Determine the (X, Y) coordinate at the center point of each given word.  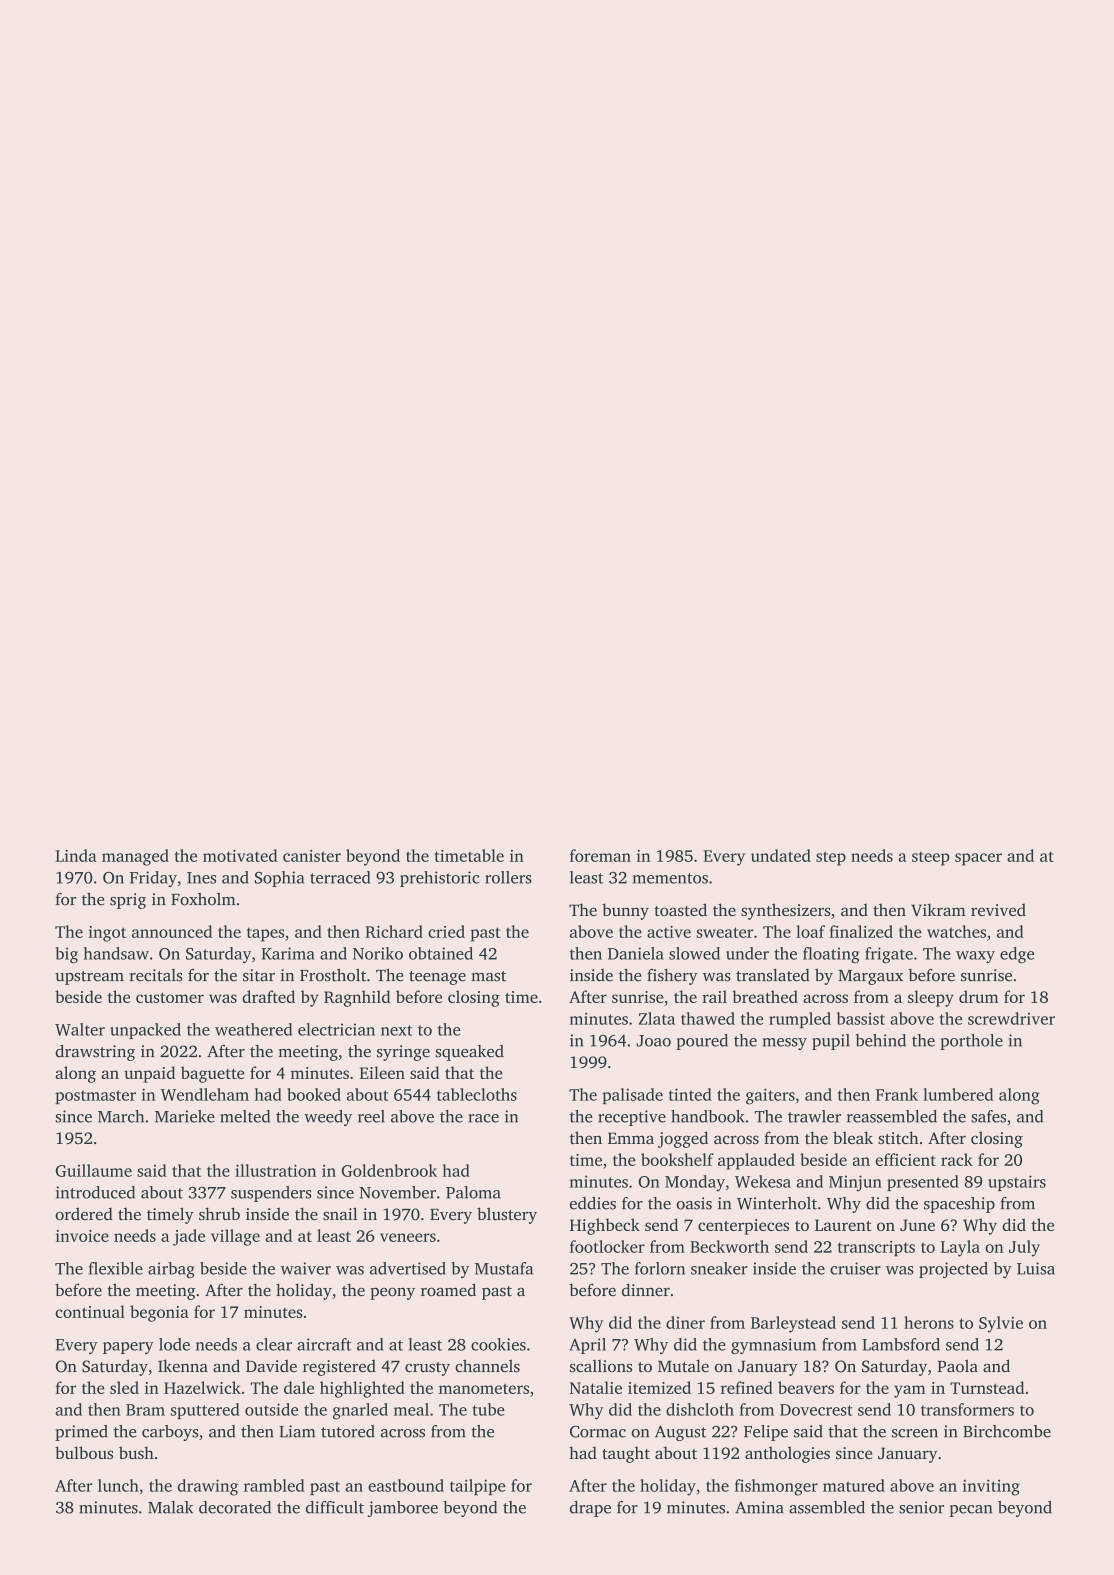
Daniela (636, 953)
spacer (978, 859)
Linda (76, 855)
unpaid (149, 1074)
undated (781, 855)
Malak (170, 1507)
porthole (971, 1042)
